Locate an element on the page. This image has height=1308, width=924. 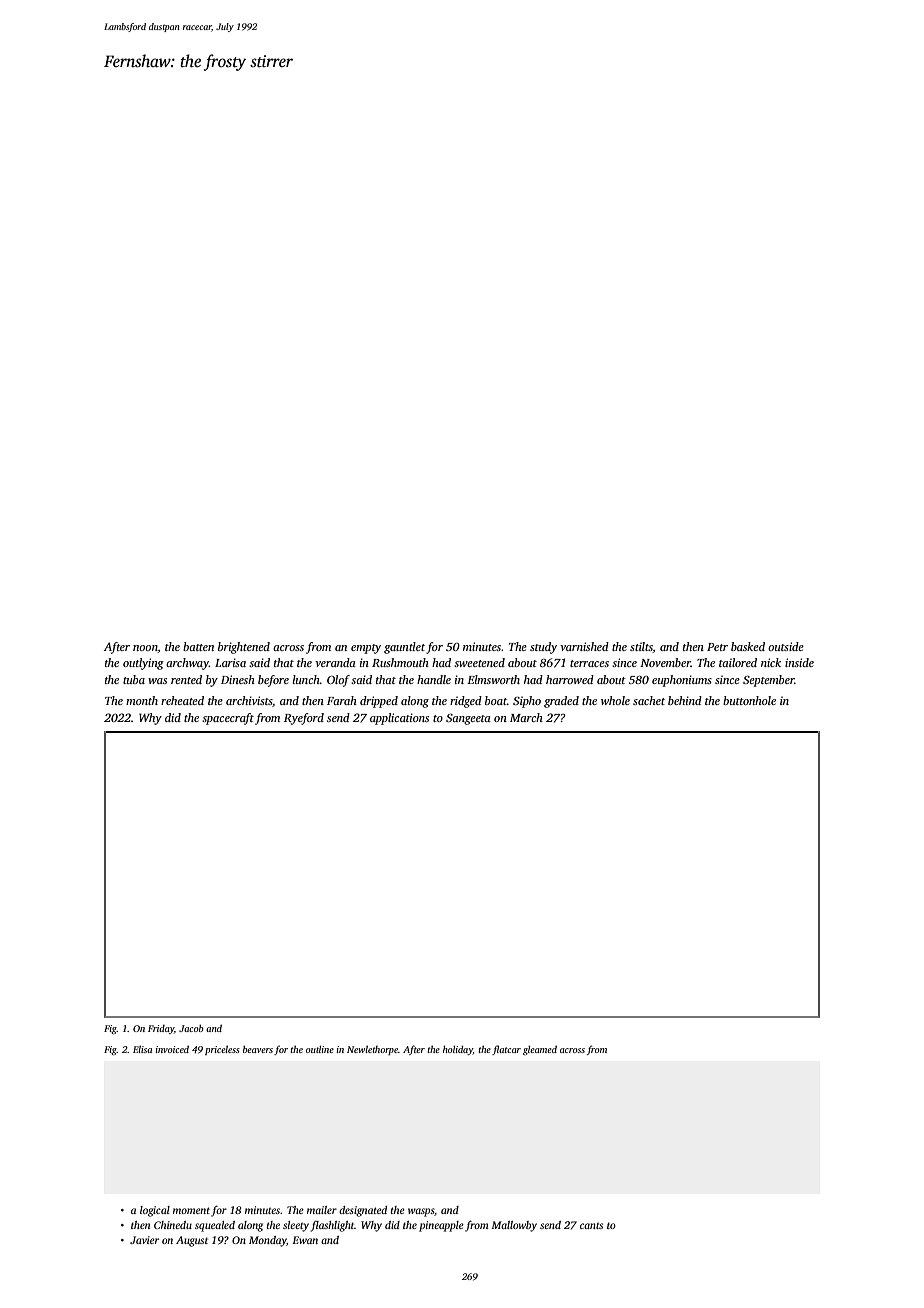
Newlethorpe is located at coordinates (372, 1050).
